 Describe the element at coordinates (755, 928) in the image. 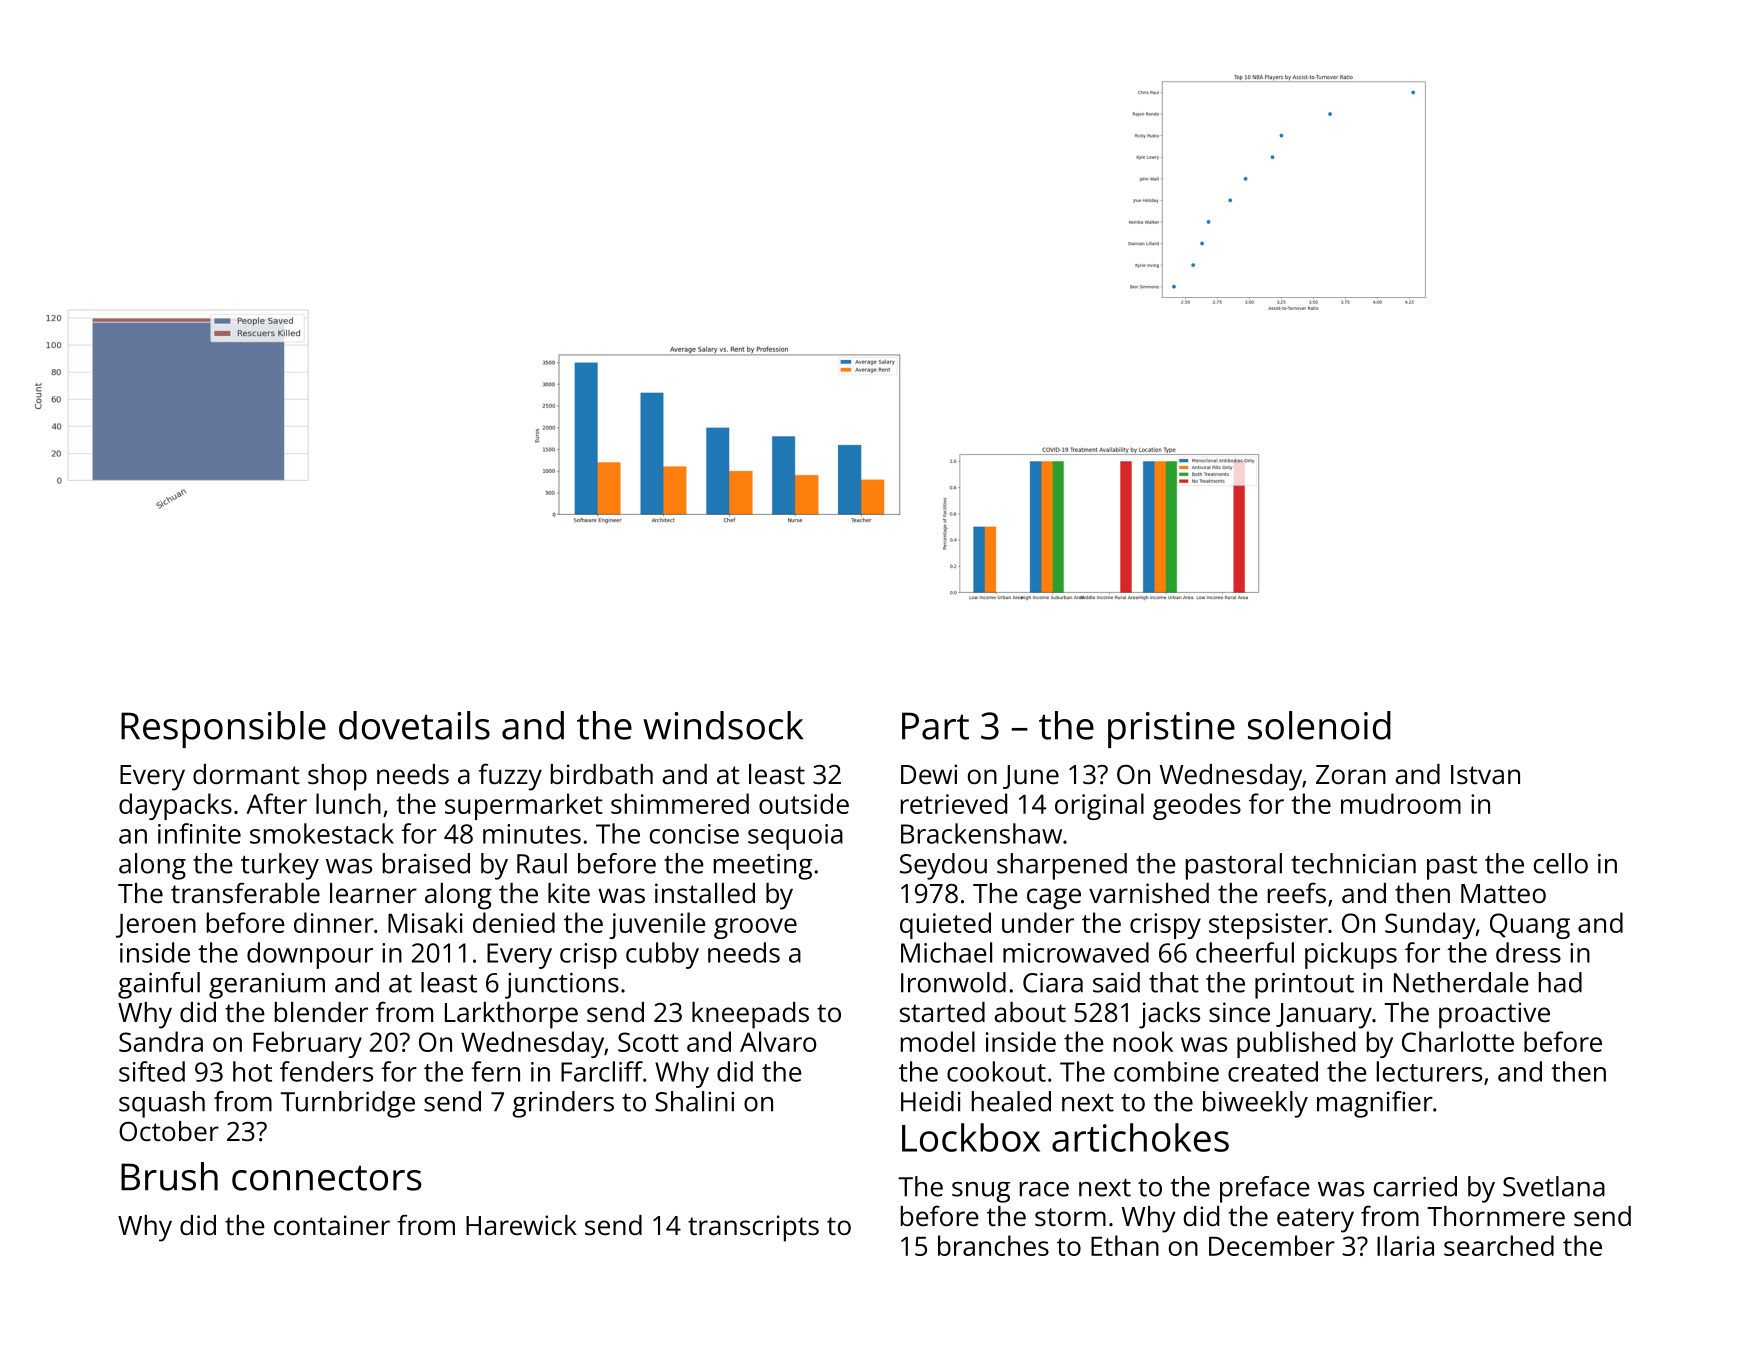

I see `groove` at that location.
